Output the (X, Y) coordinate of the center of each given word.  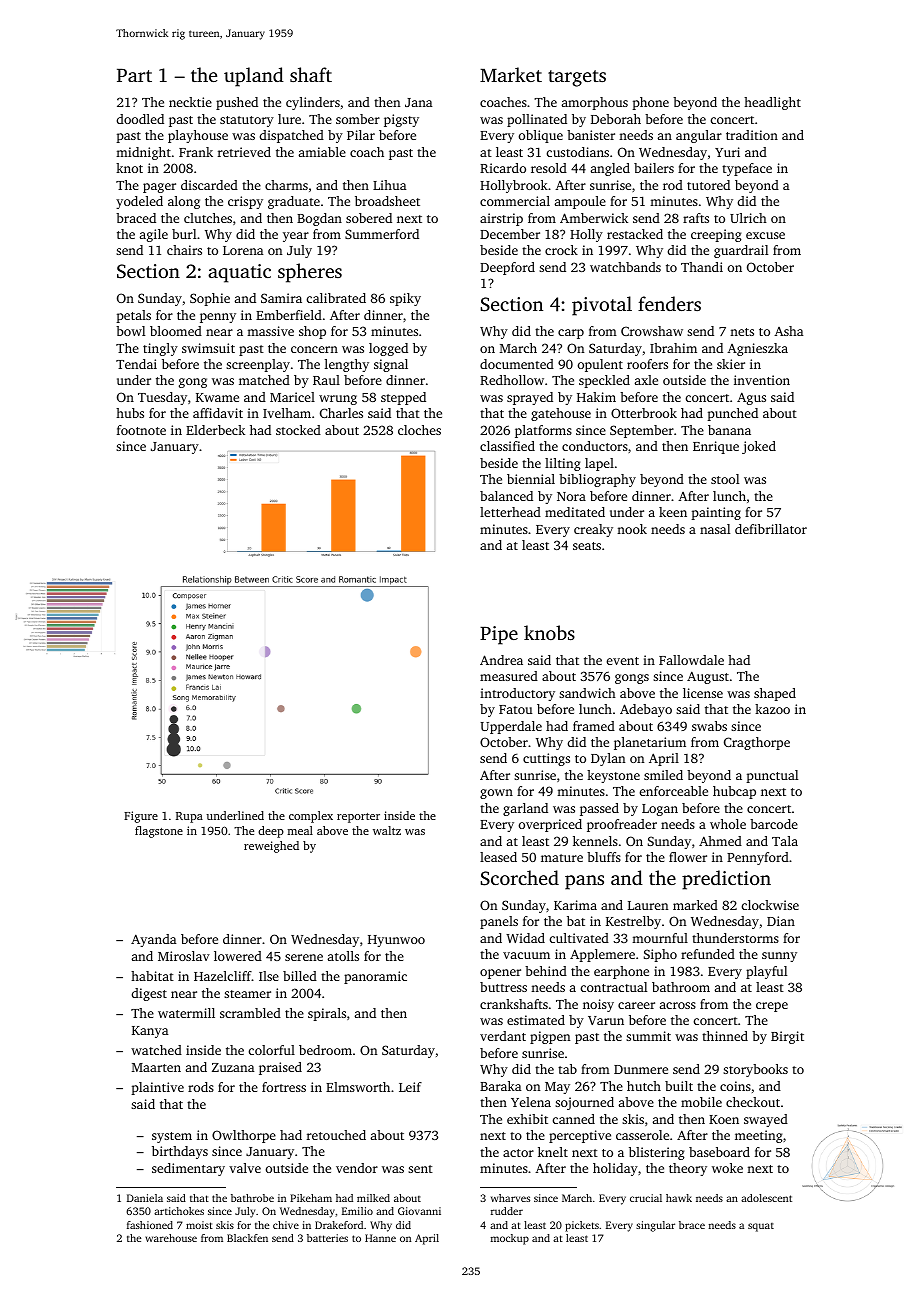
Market (511, 74)
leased (498, 857)
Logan (660, 810)
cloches (419, 430)
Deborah (616, 119)
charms (286, 185)
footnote (141, 430)
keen (673, 512)
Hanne (380, 1238)
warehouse (171, 1238)
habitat (152, 976)
